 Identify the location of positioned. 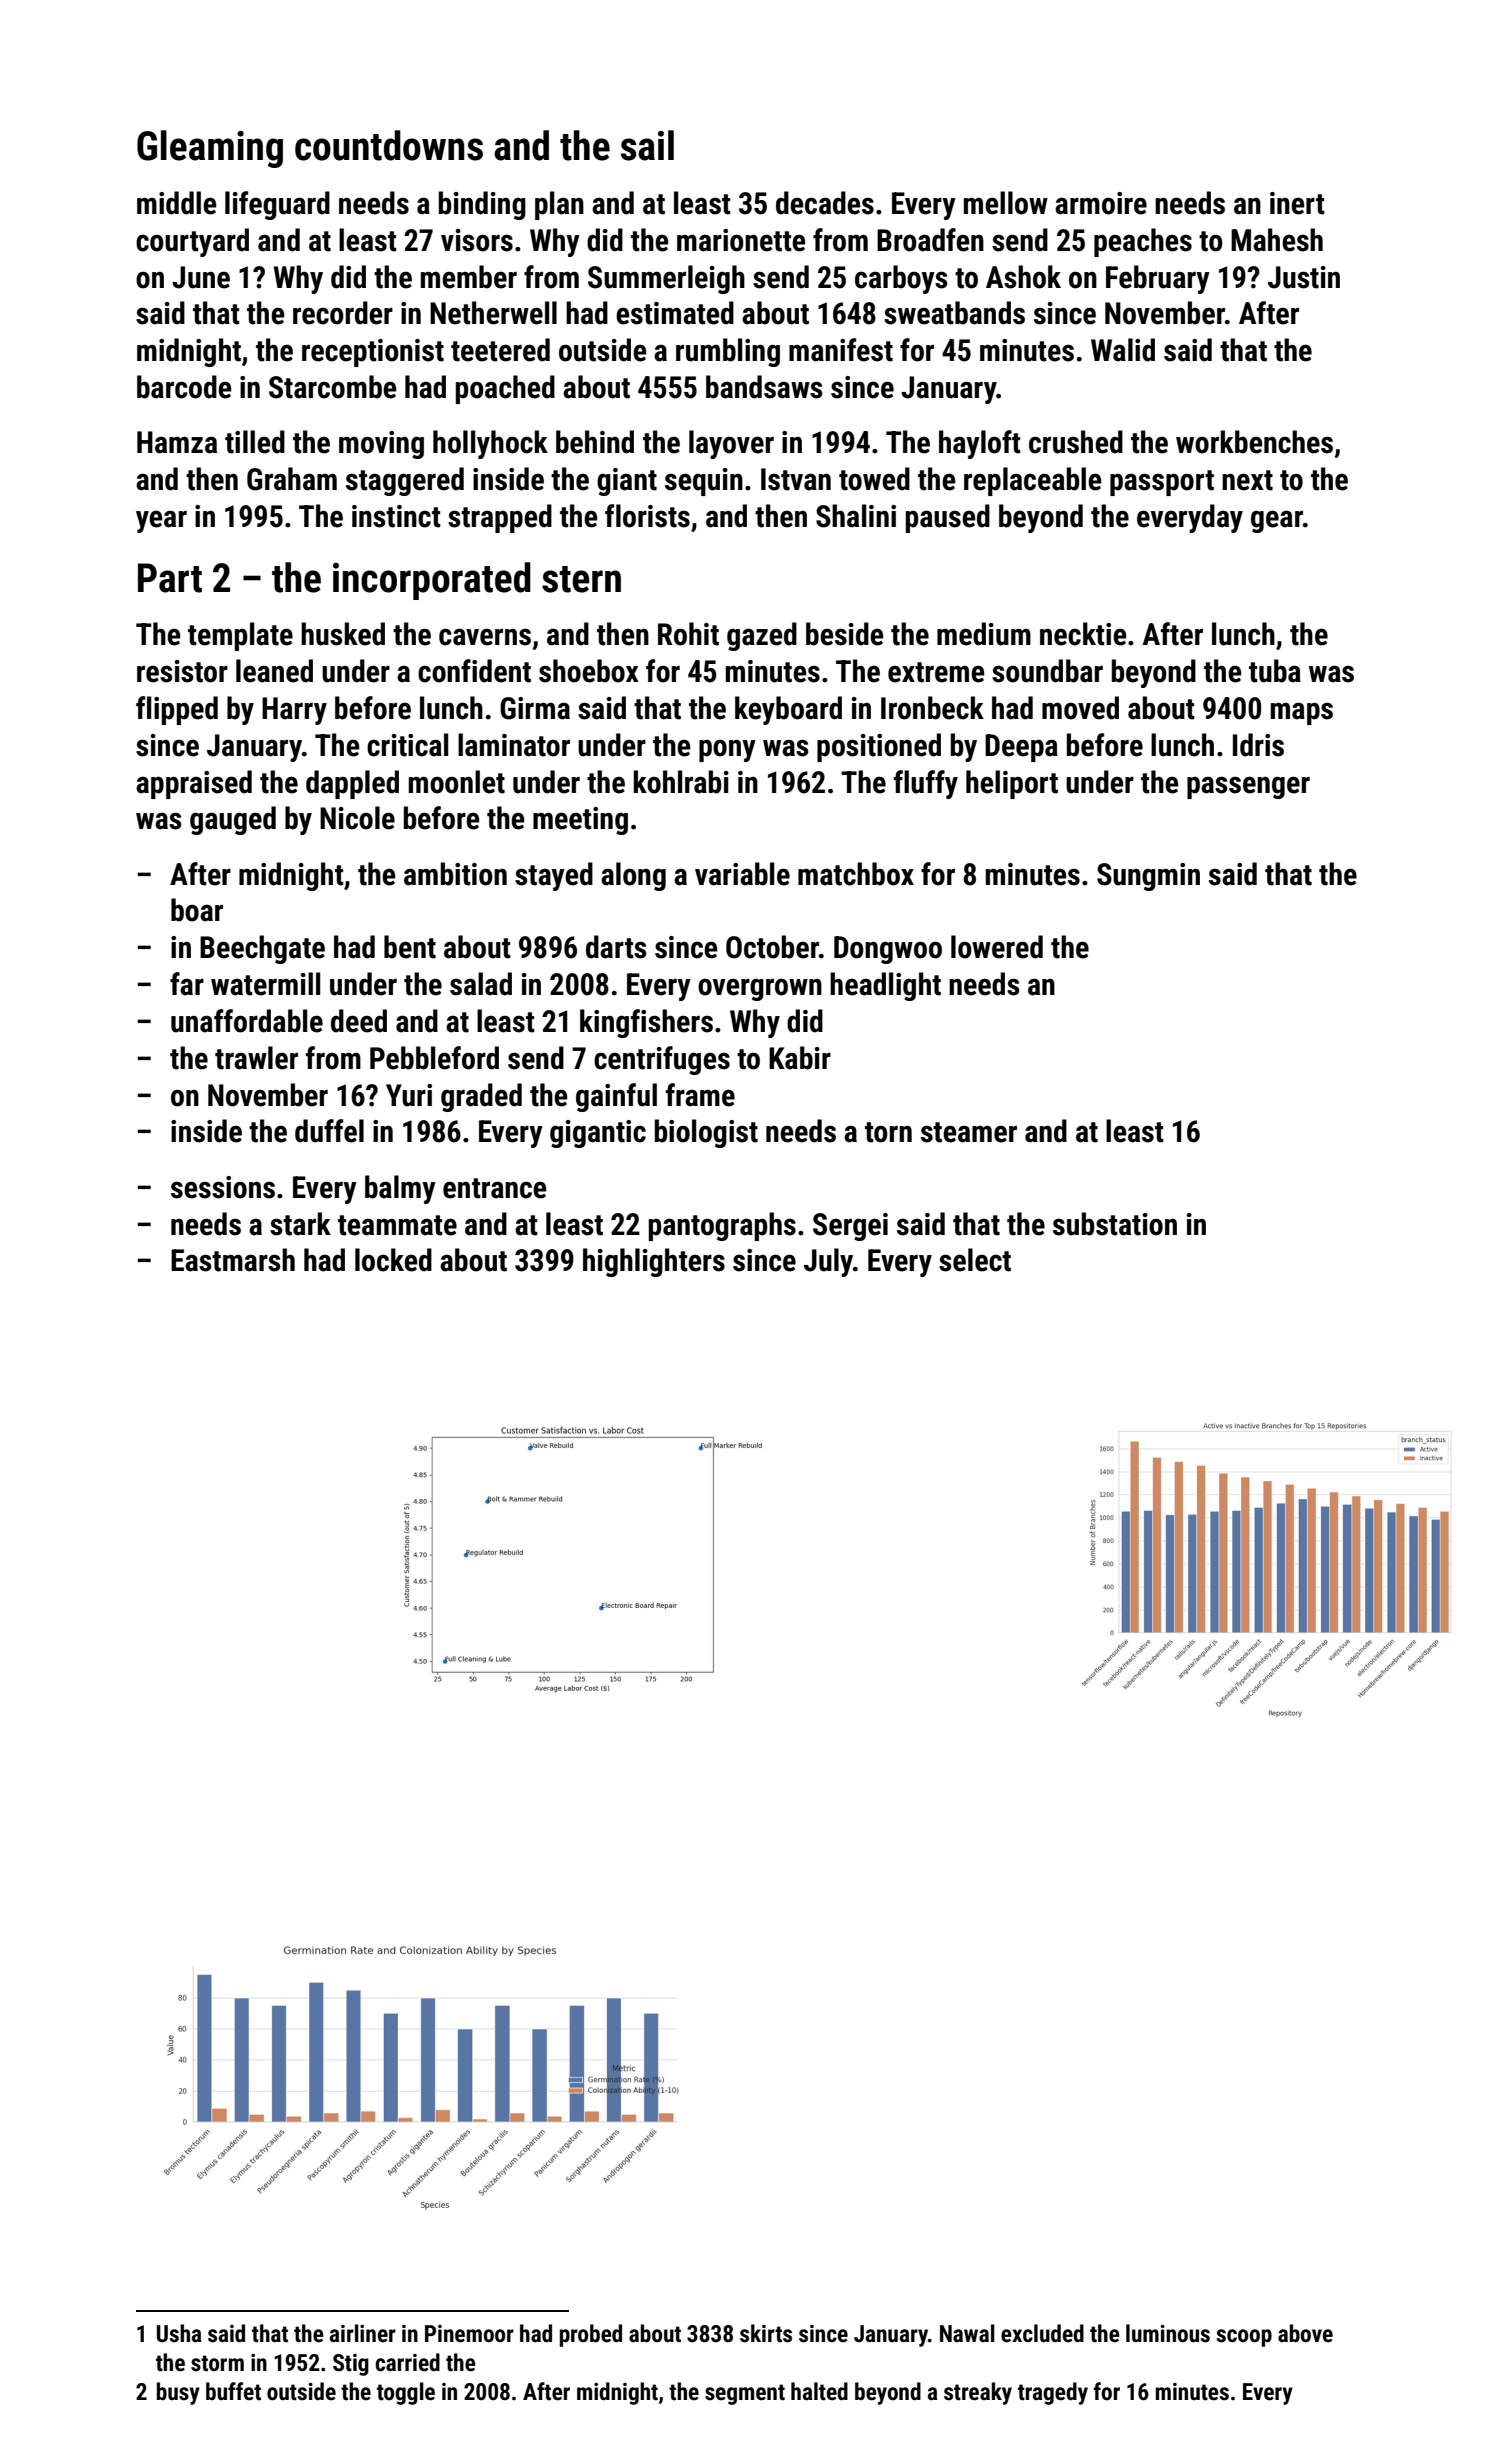
(879, 747).
